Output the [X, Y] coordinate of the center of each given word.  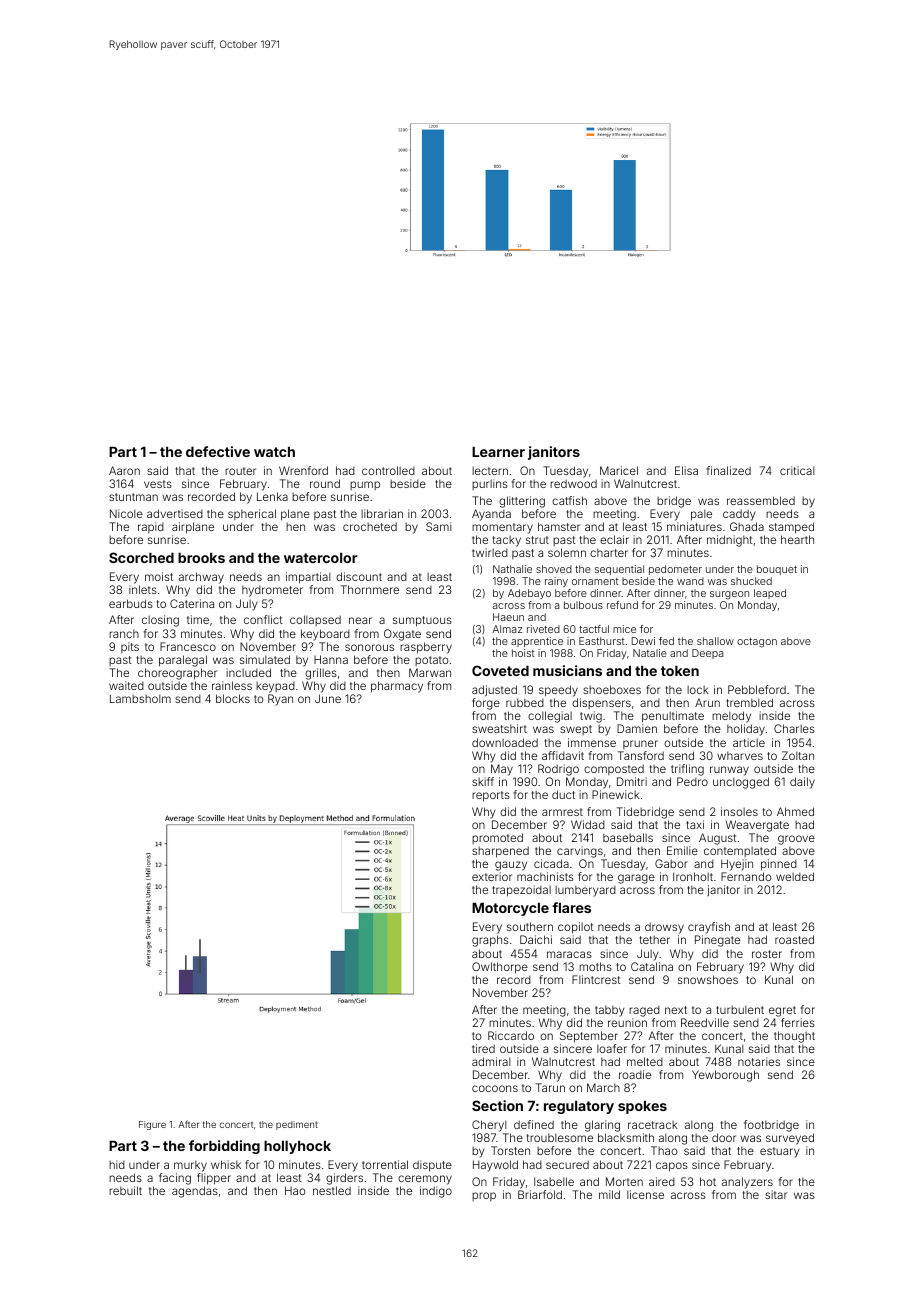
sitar [776, 1194]
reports [491, 796]
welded [795, 876]
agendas [195, 1192]
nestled [332, 1190]
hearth [797, 539]
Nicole [126, 513]
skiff [483, 781]
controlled [388, 470]
